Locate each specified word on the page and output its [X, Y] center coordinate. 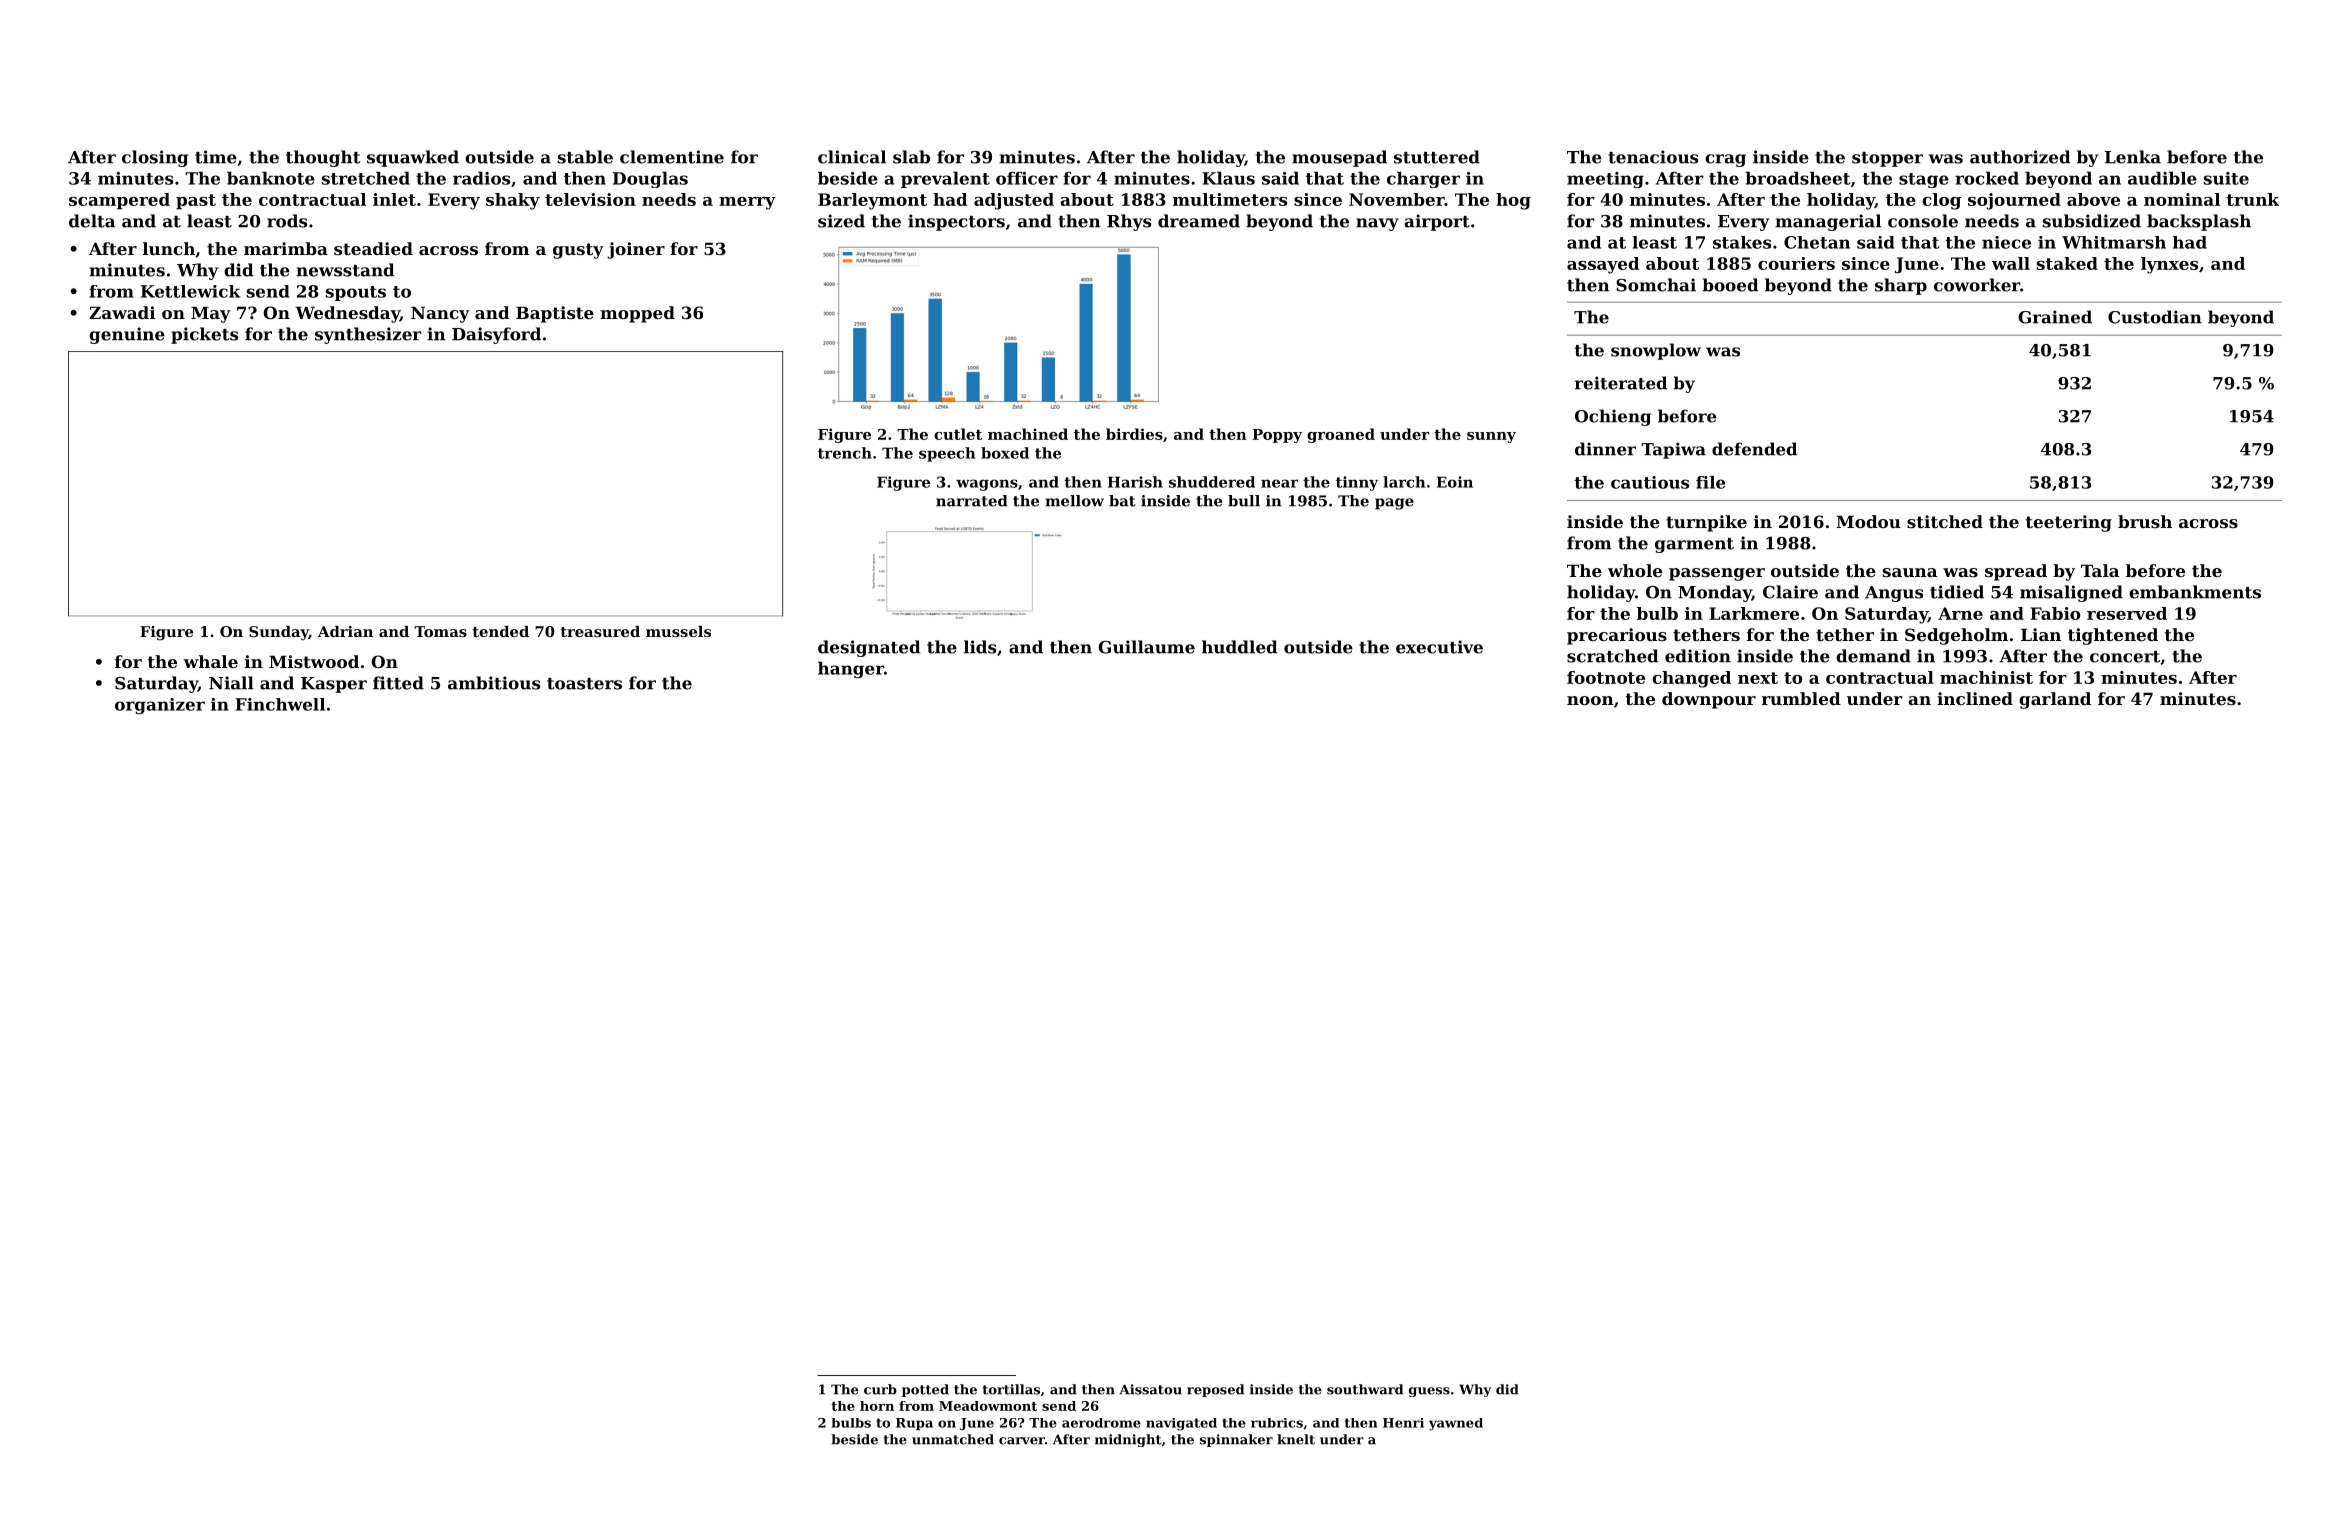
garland [2055, 700]
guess [1429, 1392]
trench [845, 453]
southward [1365, 1389]
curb [880, 1389]
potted [925, 1390]
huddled [1240, 647]
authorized [2020, 157]
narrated [972, 501]
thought [323, 158]
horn [877, 1406]
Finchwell [280, 704]
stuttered [1437, 157]
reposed [1215, 1390]
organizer [160, 706]
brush [2145, 521]
